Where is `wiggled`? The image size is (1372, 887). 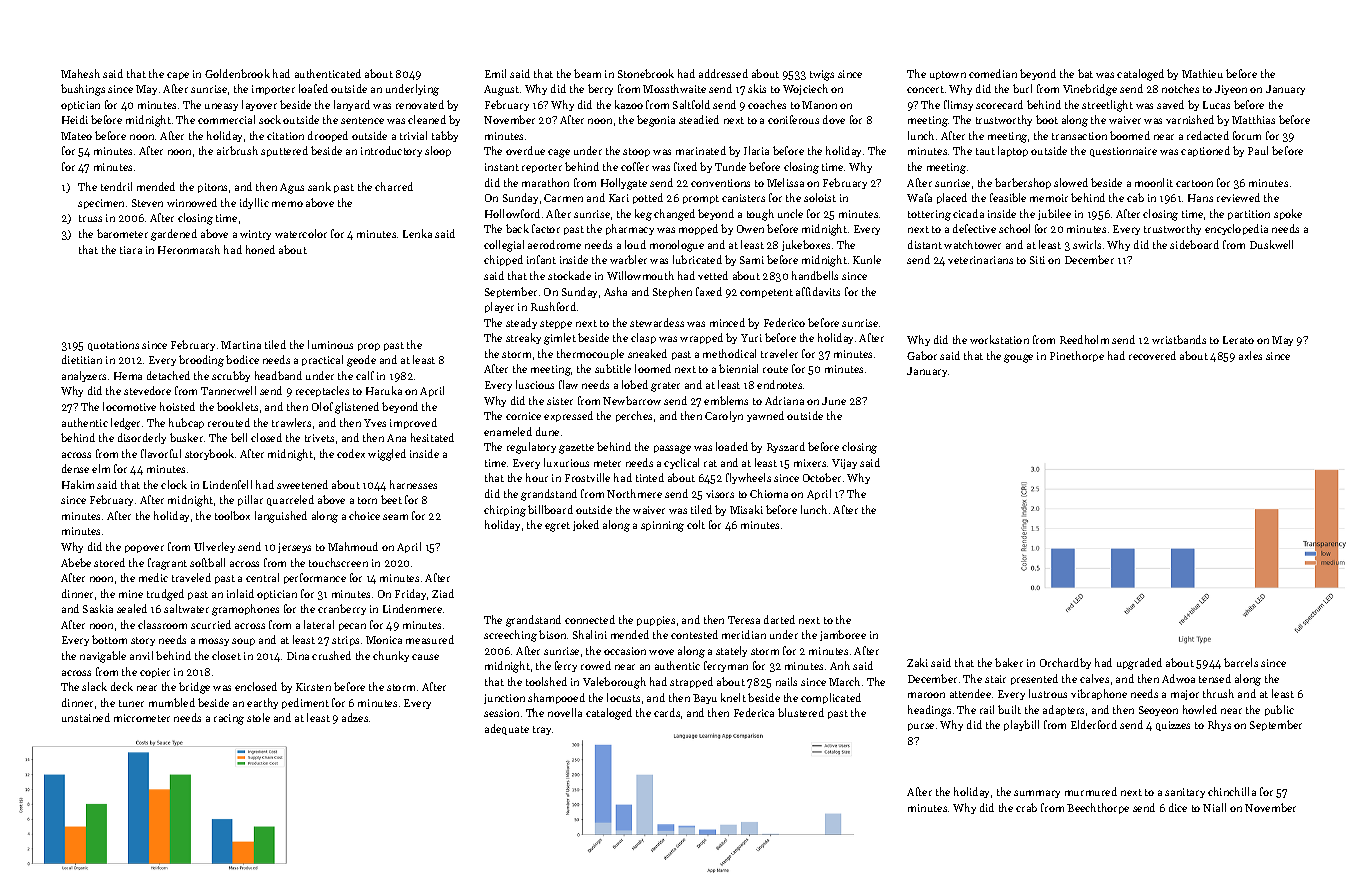
wiggled is located at coordinates (387, 455).
